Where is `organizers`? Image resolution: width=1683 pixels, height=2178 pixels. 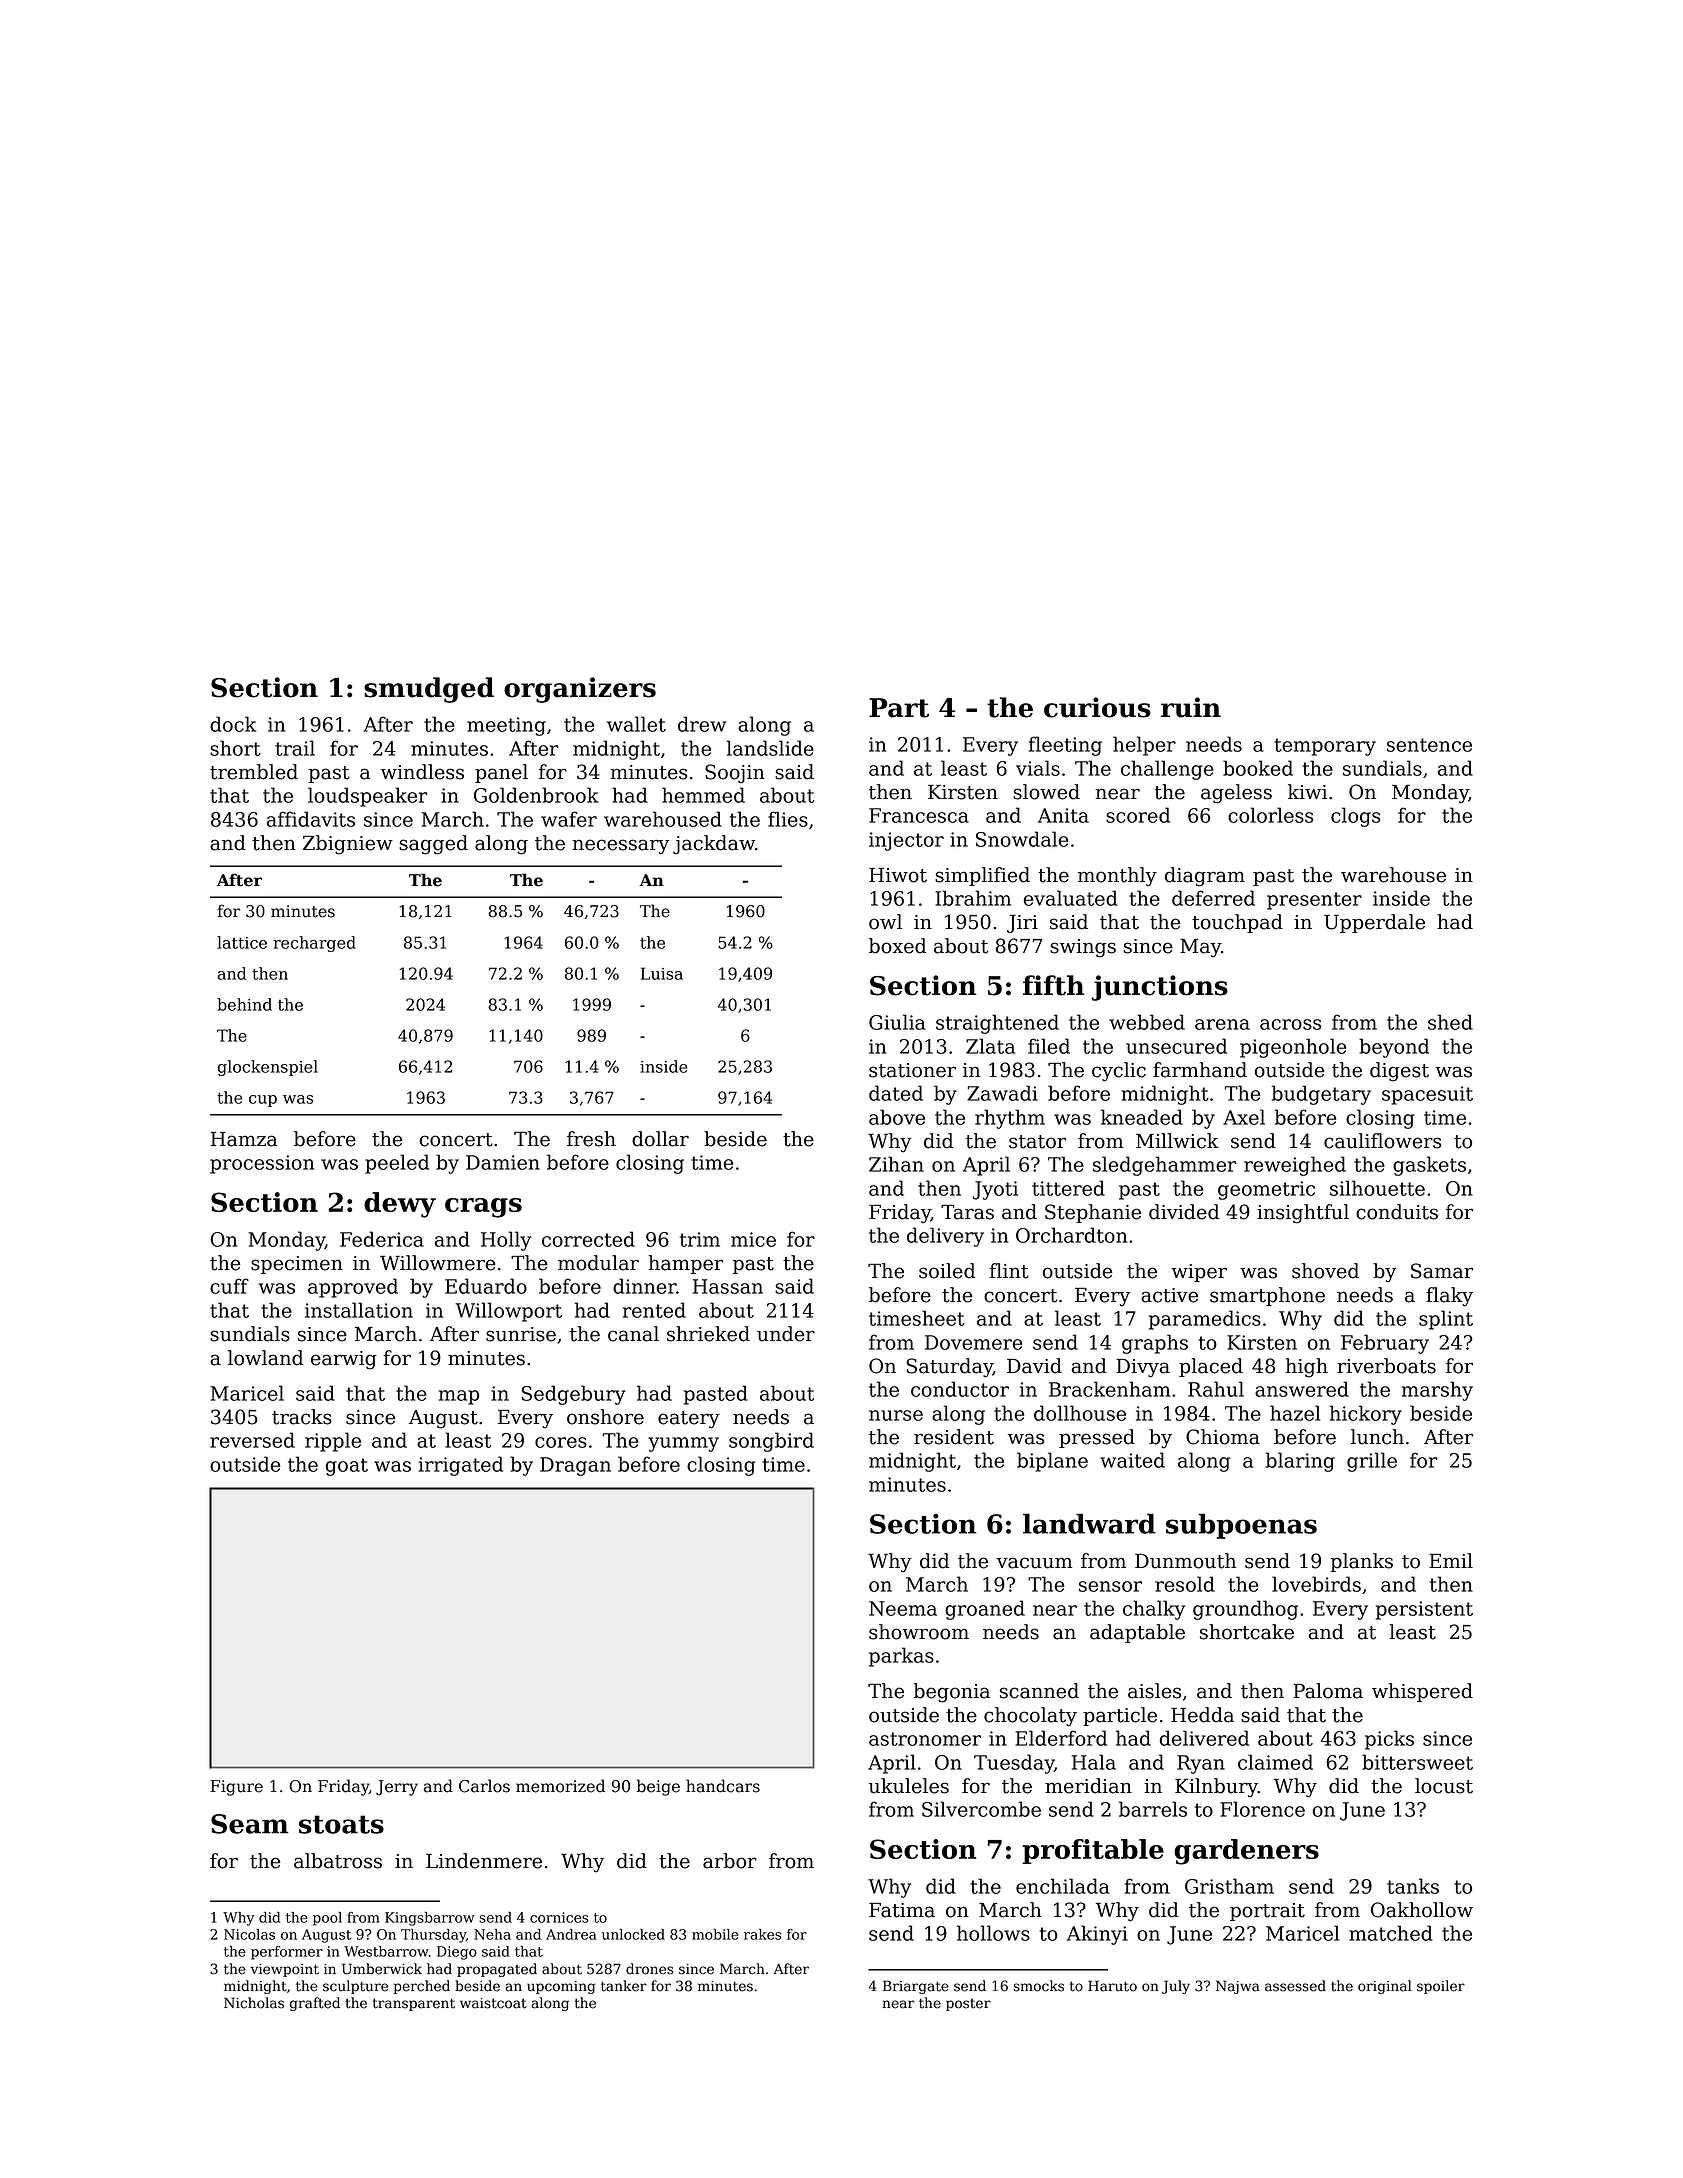
organizers is located at coordinates (580, 690).
